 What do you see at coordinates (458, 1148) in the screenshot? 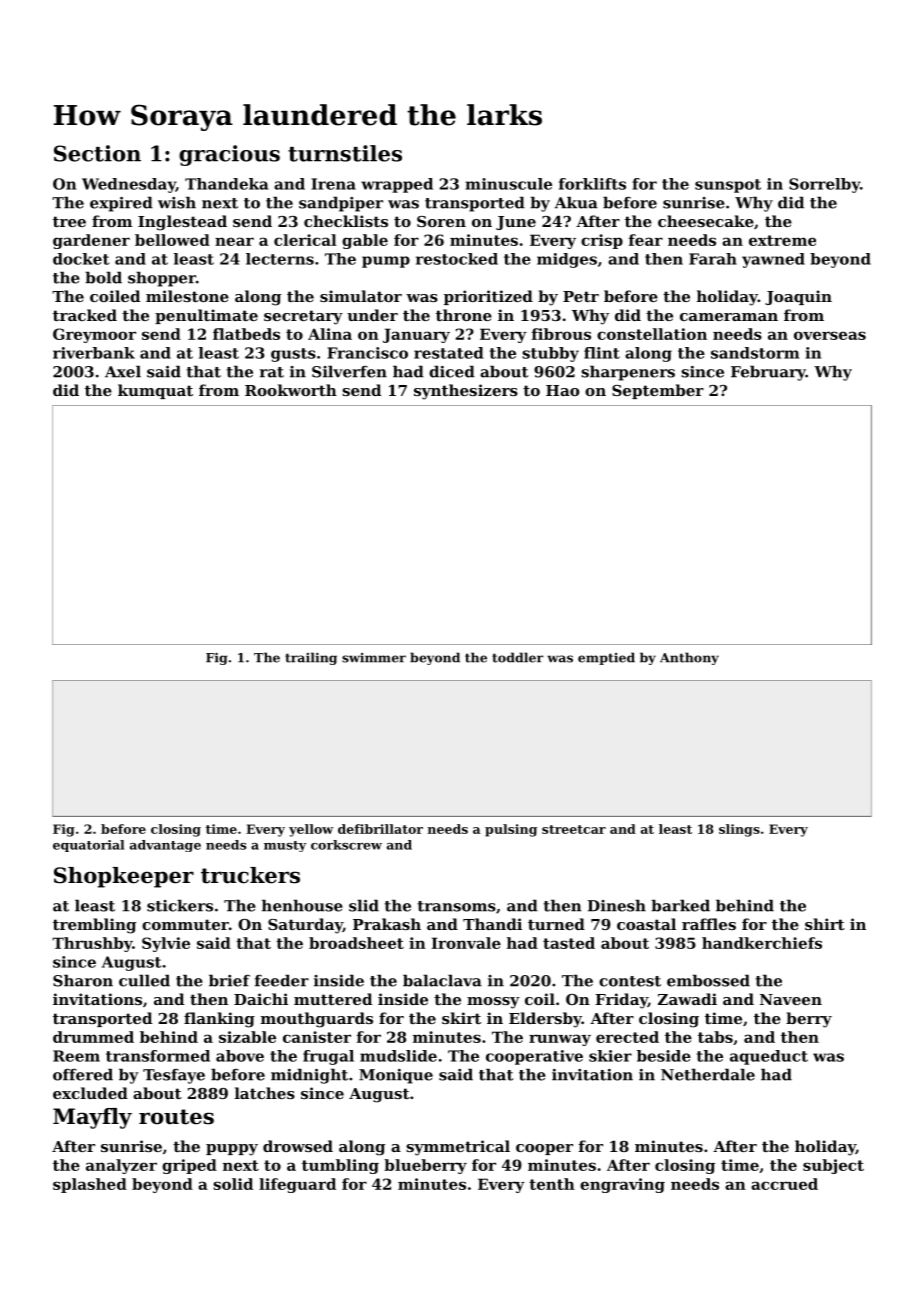
I see `symmetrical` at bounding box center [458, 1148].
